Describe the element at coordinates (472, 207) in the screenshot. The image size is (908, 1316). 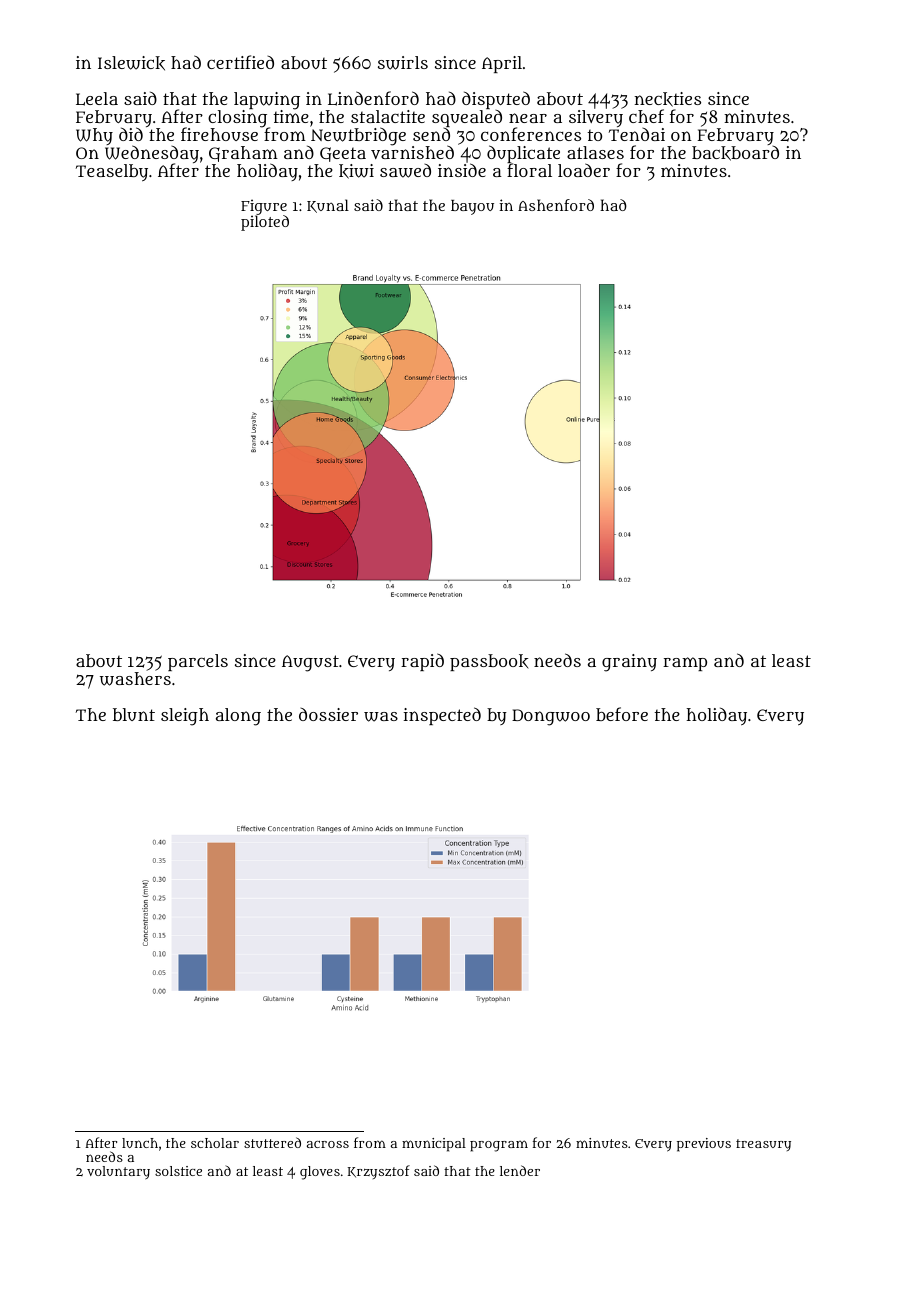
I see `bayou` at that location.
